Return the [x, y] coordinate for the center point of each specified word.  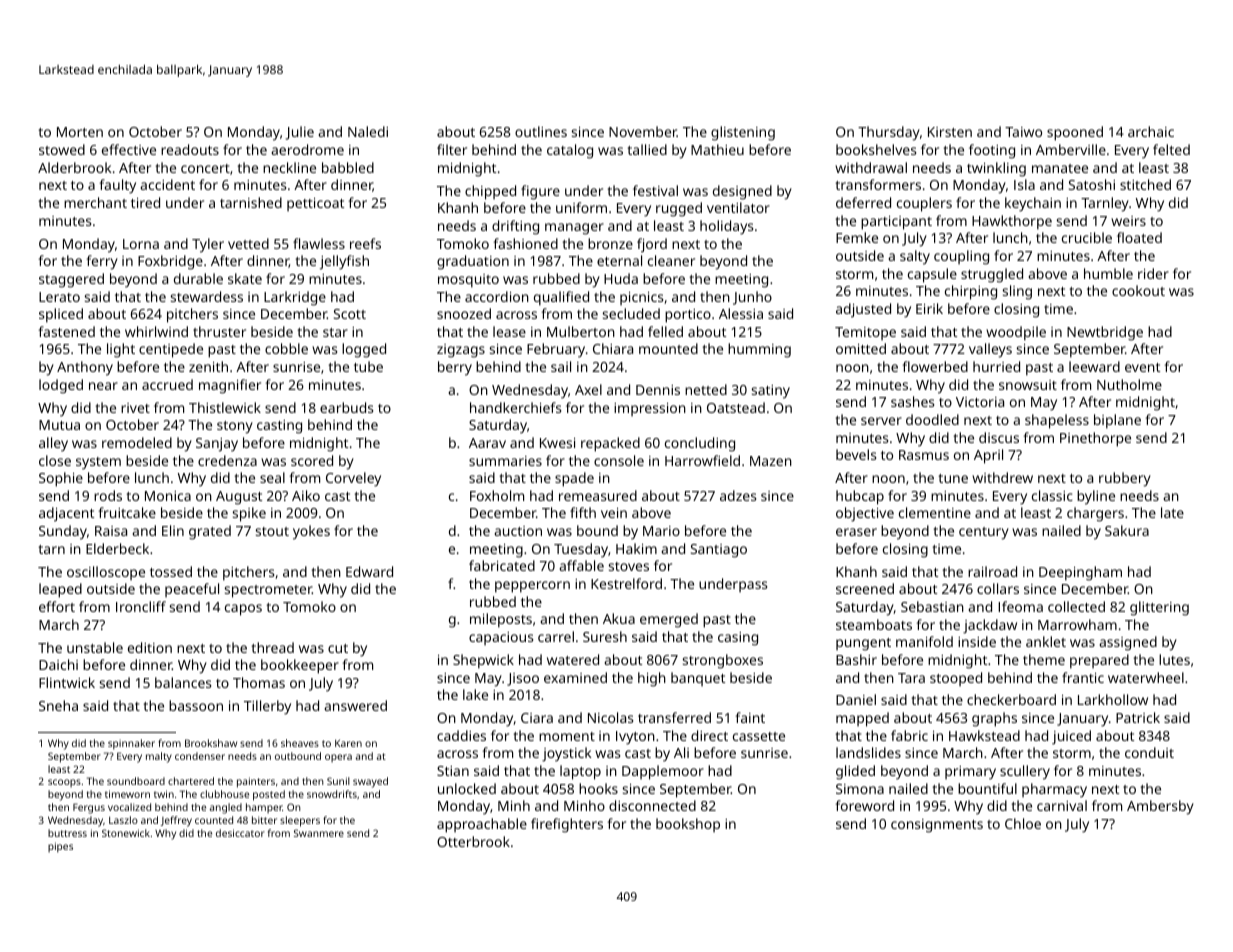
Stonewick [126, 833]
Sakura [1127, 530]
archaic [1151, 131]
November [643, 131]
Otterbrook [473, 841]
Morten [80, 132]
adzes [738, 495]
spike [249, 514]
